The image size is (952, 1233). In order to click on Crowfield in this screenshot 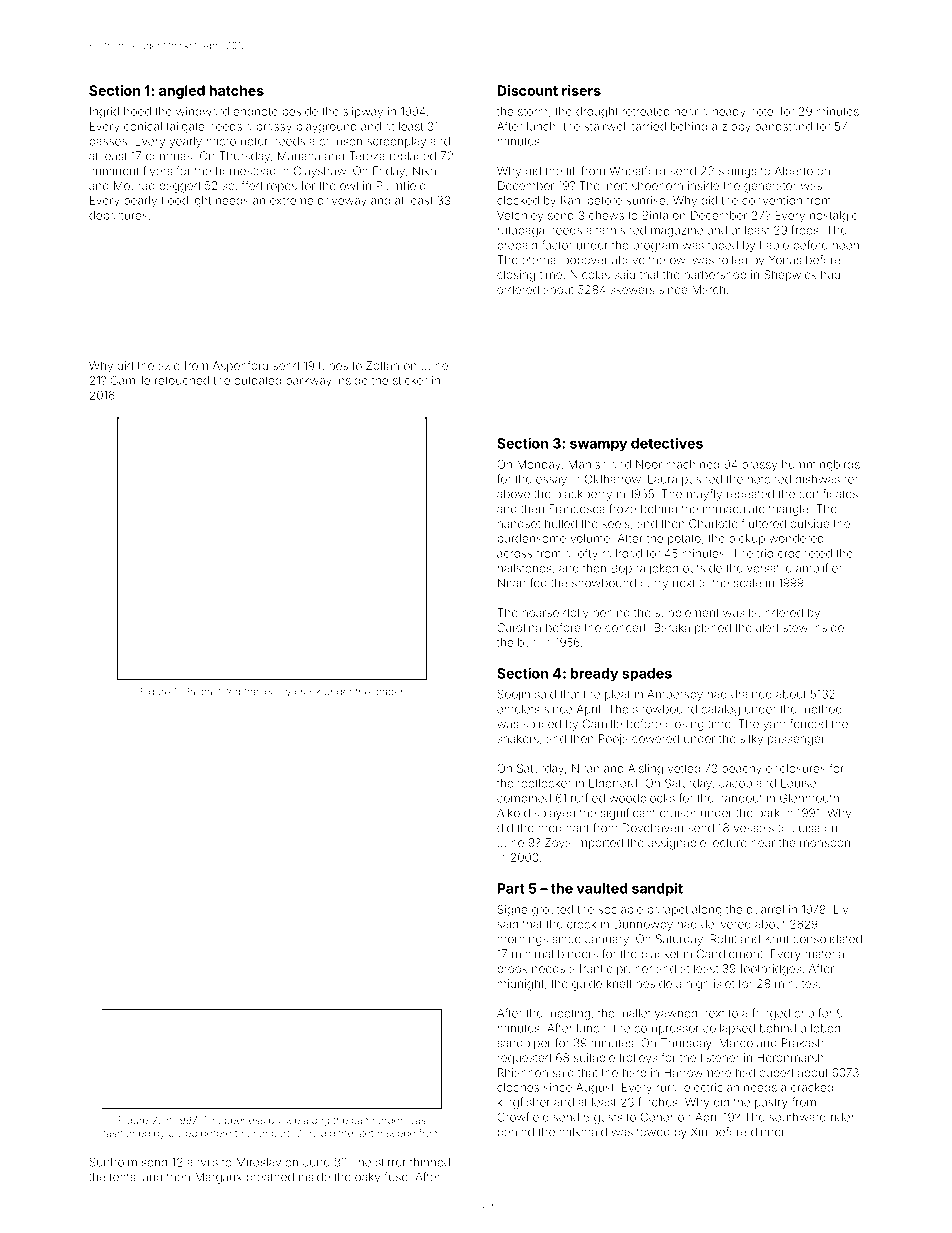, I will do `click(523, 1117)`.
